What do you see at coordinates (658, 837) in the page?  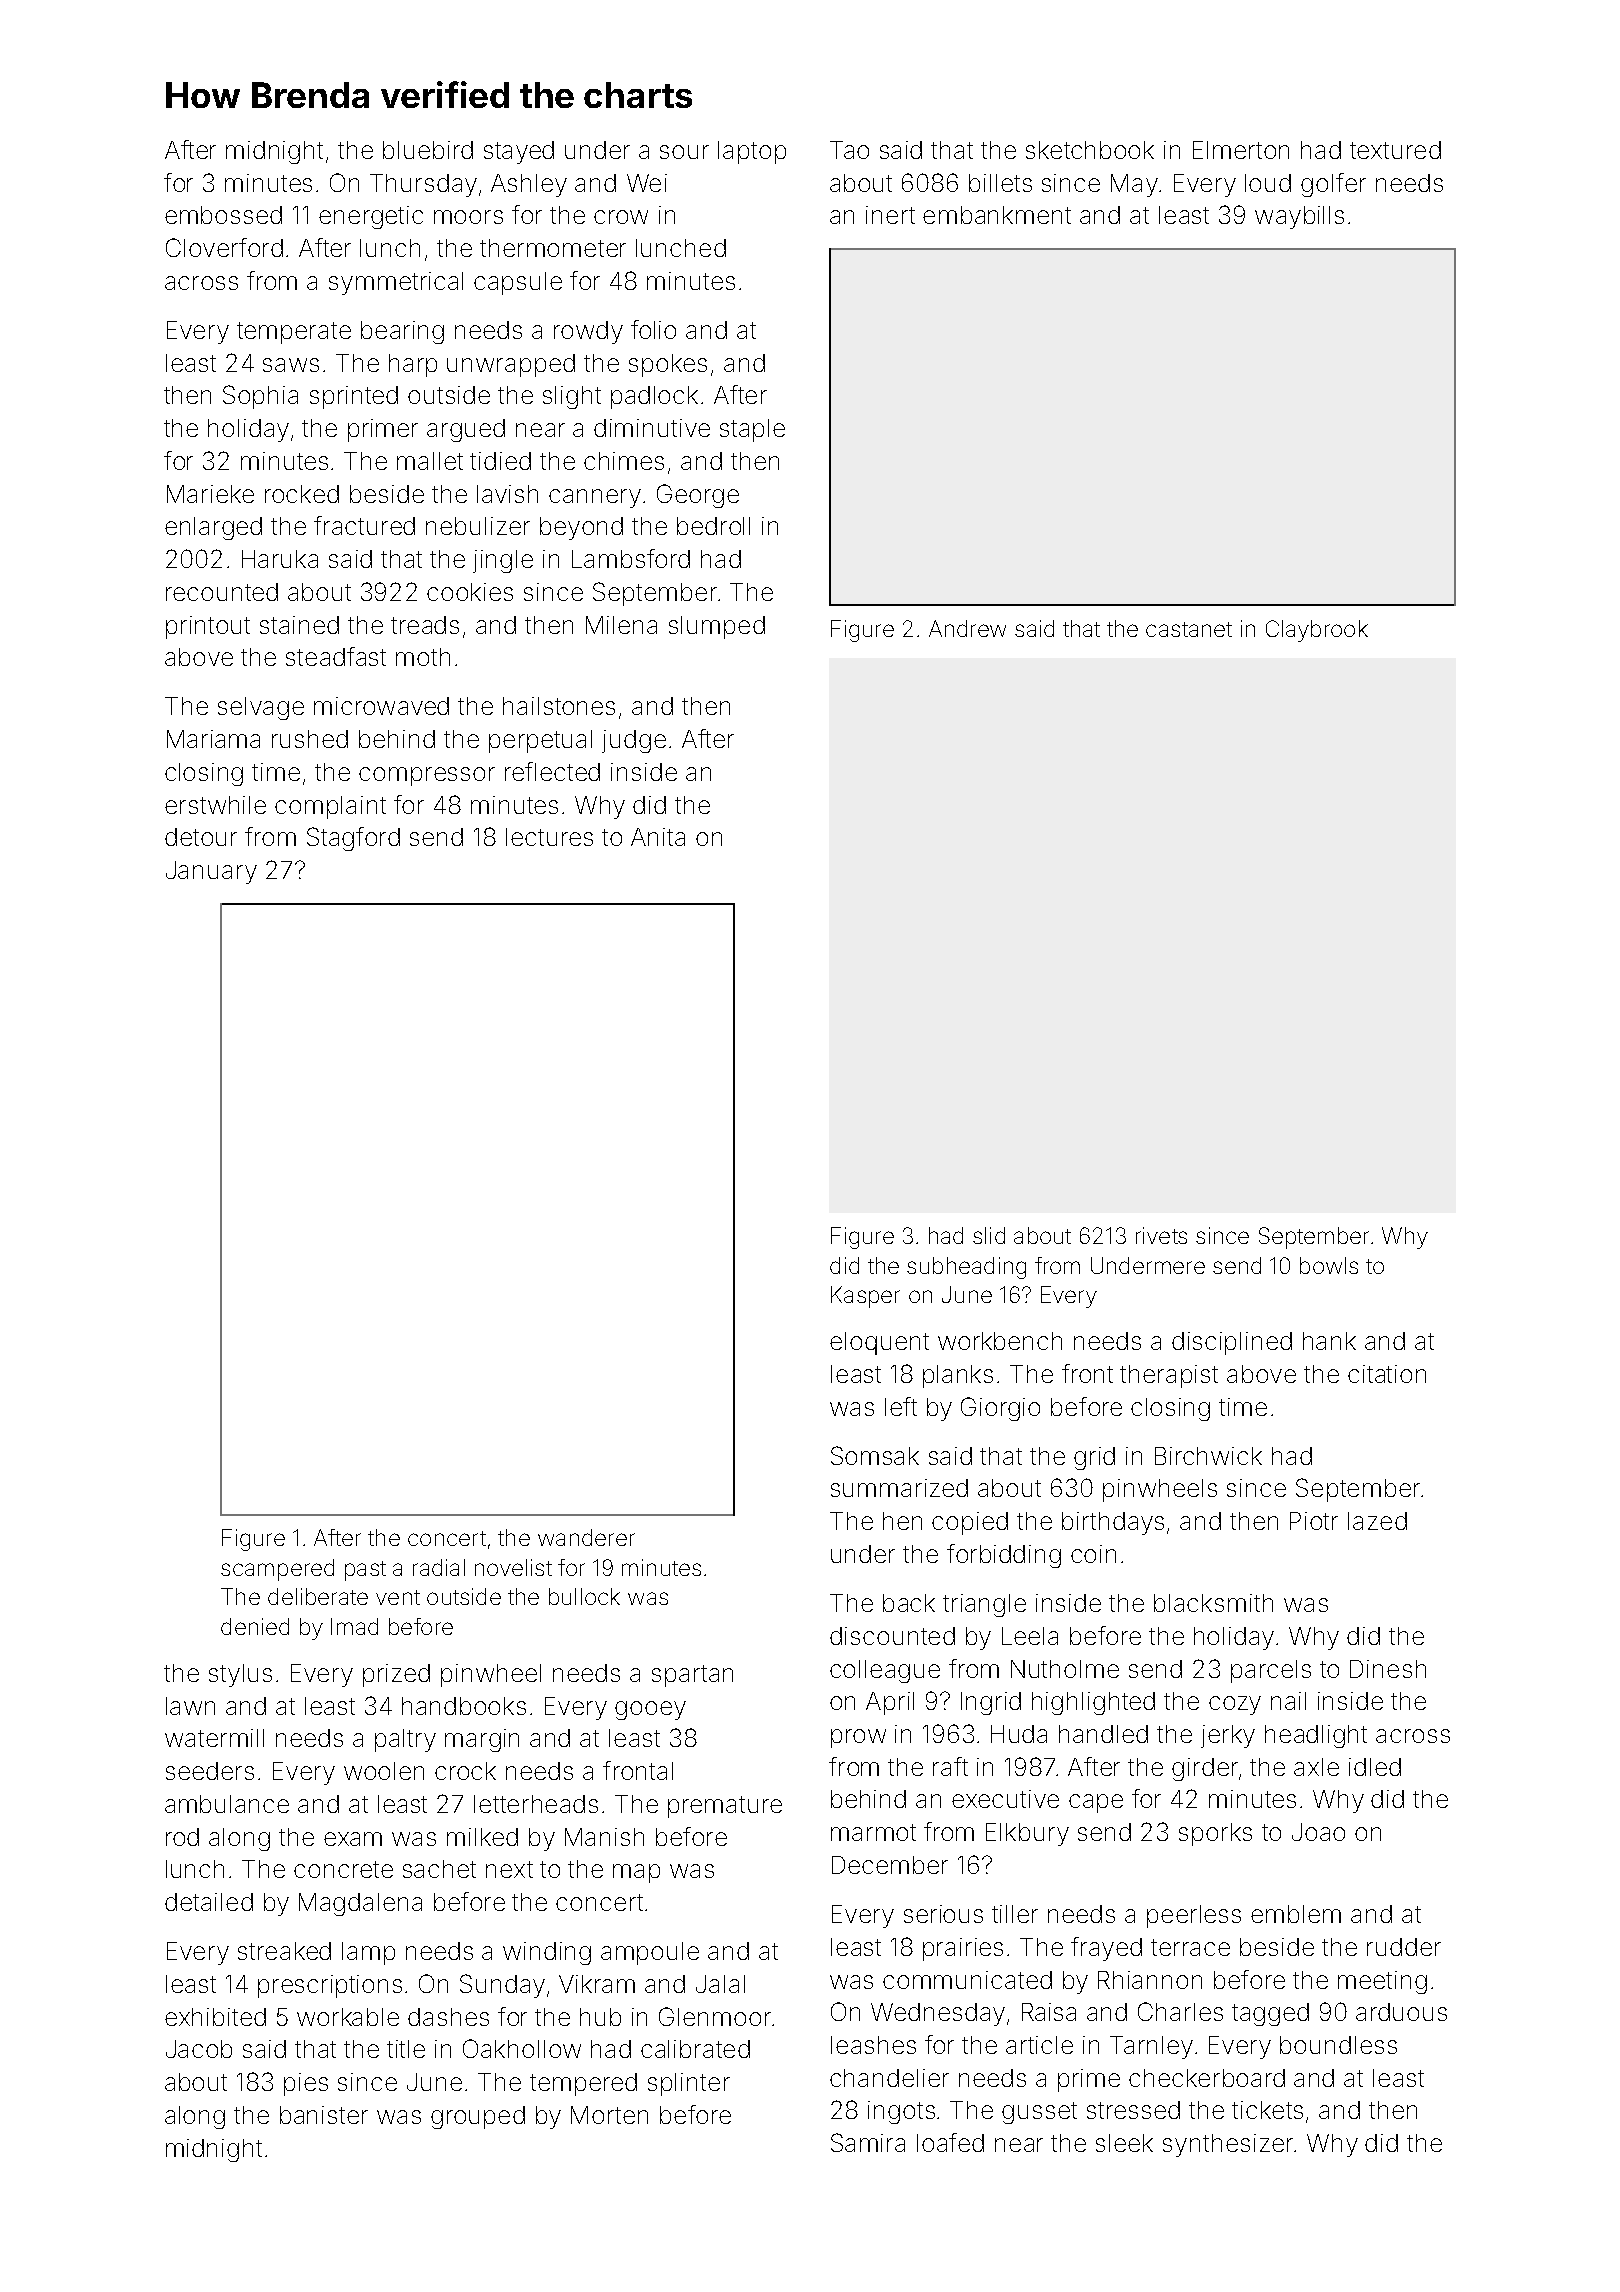 I see `Anita` at bounding box center [658, 837].
